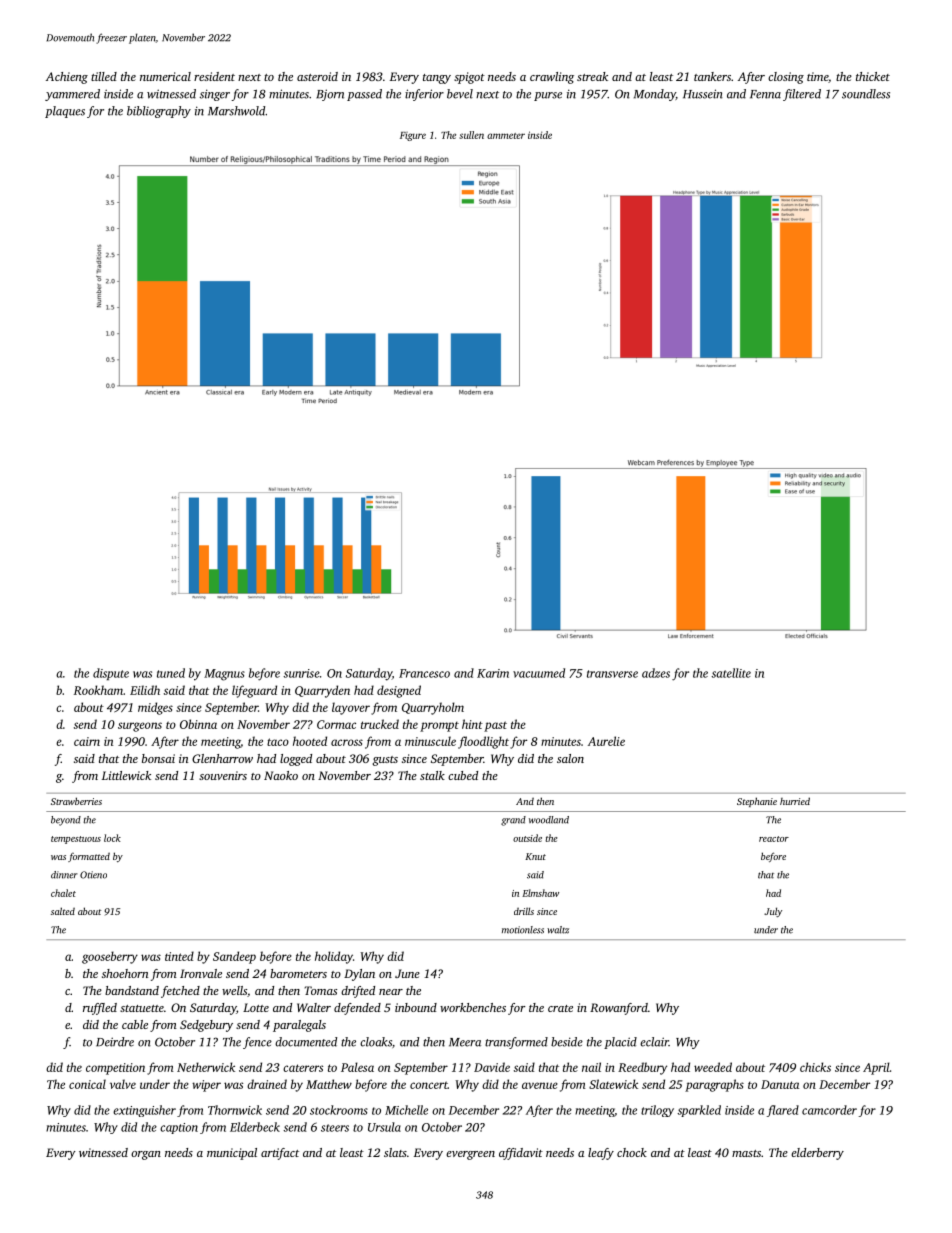  What do you see at coordinates (873, 76) in the document?
I see `thicket` at bounding box center [873, 76].
